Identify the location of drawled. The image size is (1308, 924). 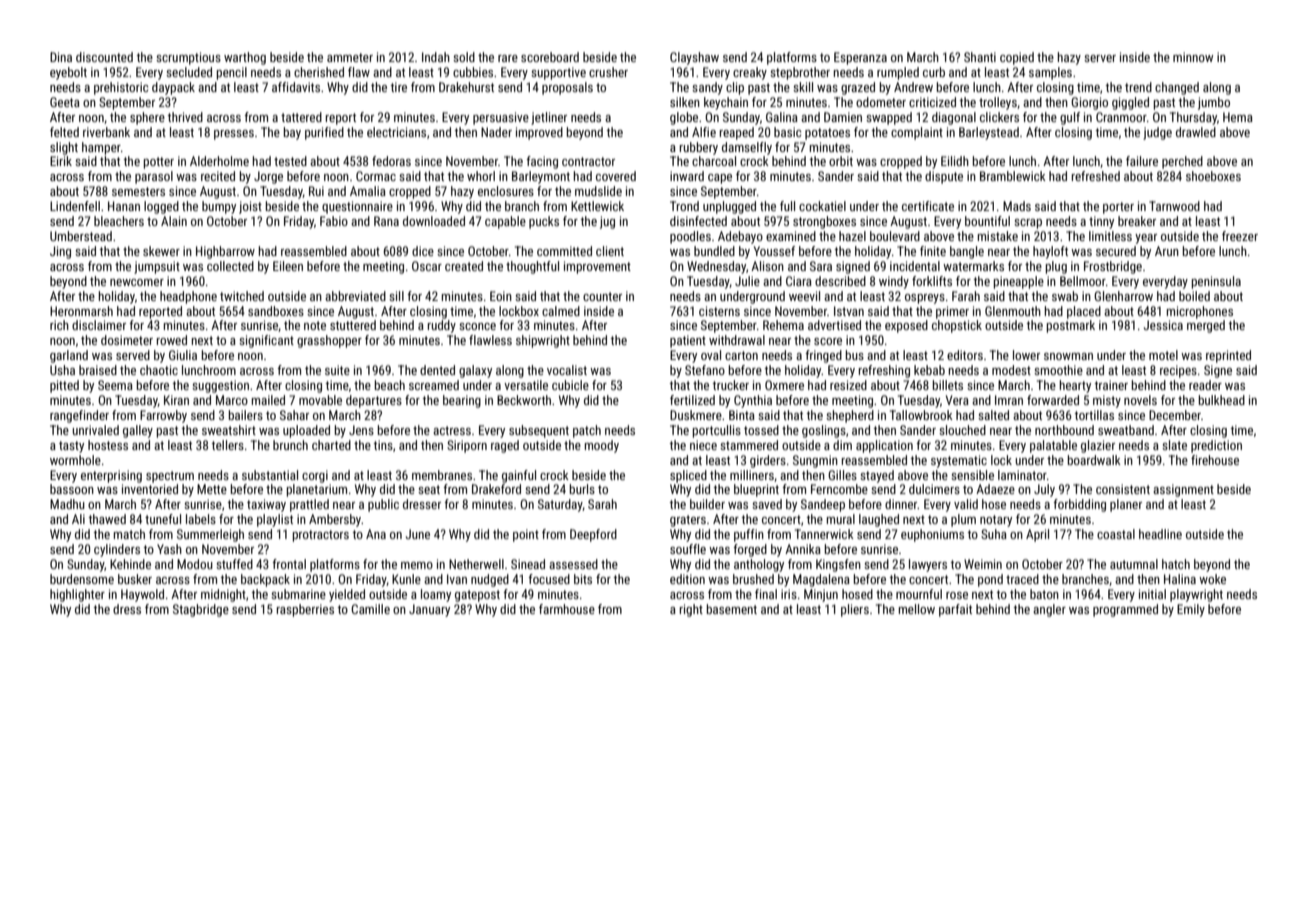
(1196, 132).
